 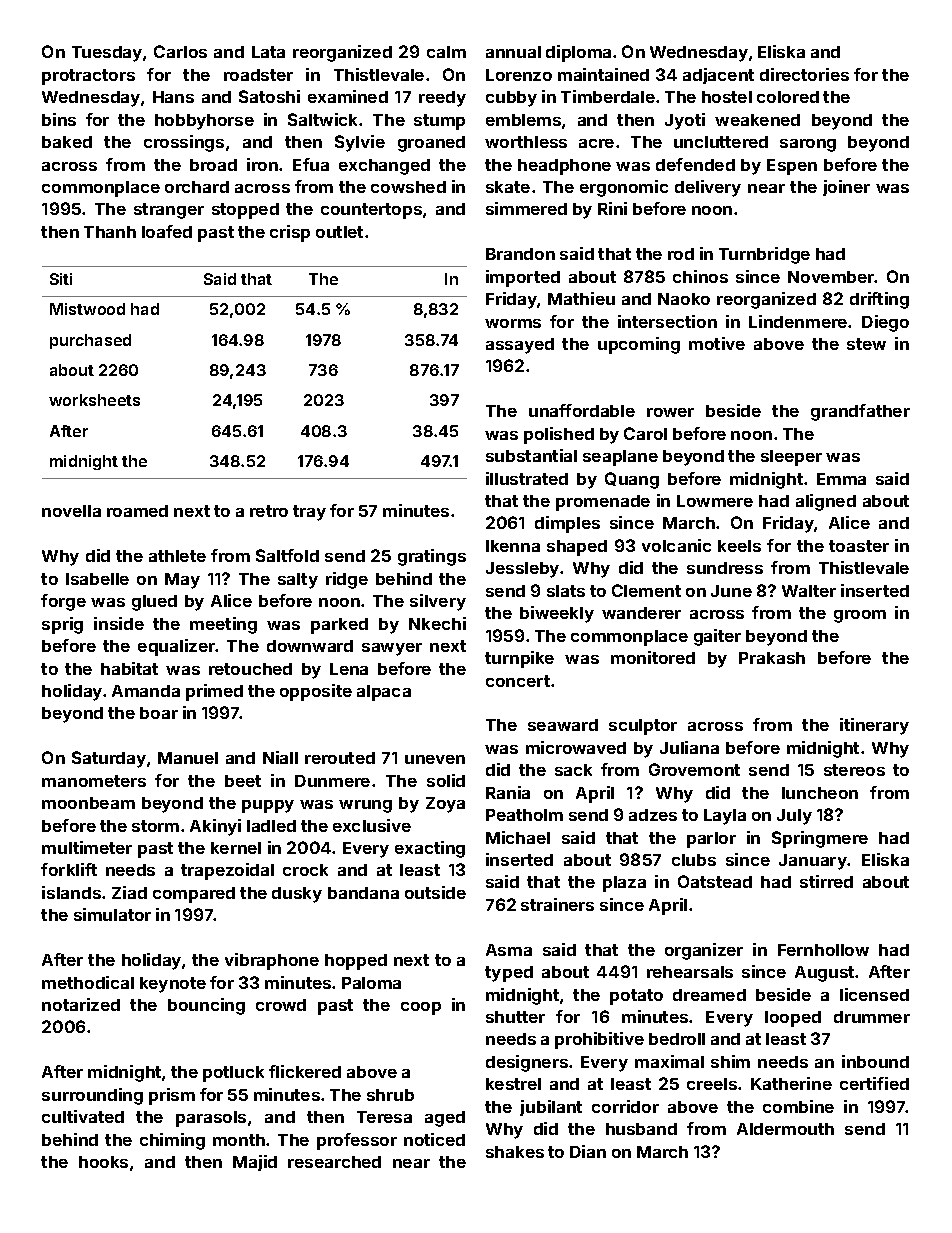 What do you see at coordinates (794, 817) in the document?
I see `July` at bounding box center [794, 817].
